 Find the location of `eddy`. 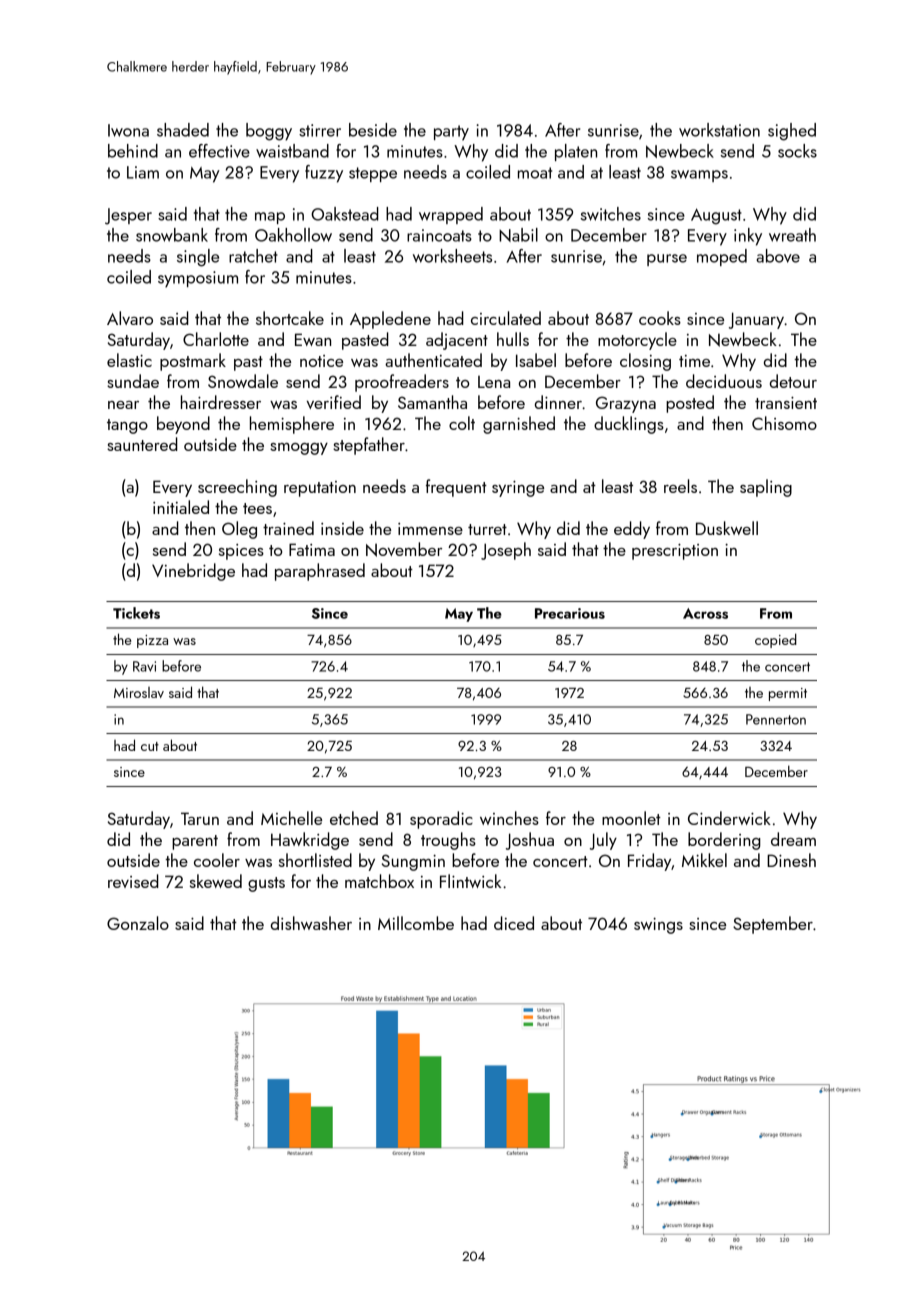

eddy is located at coordinates (632, 530).
